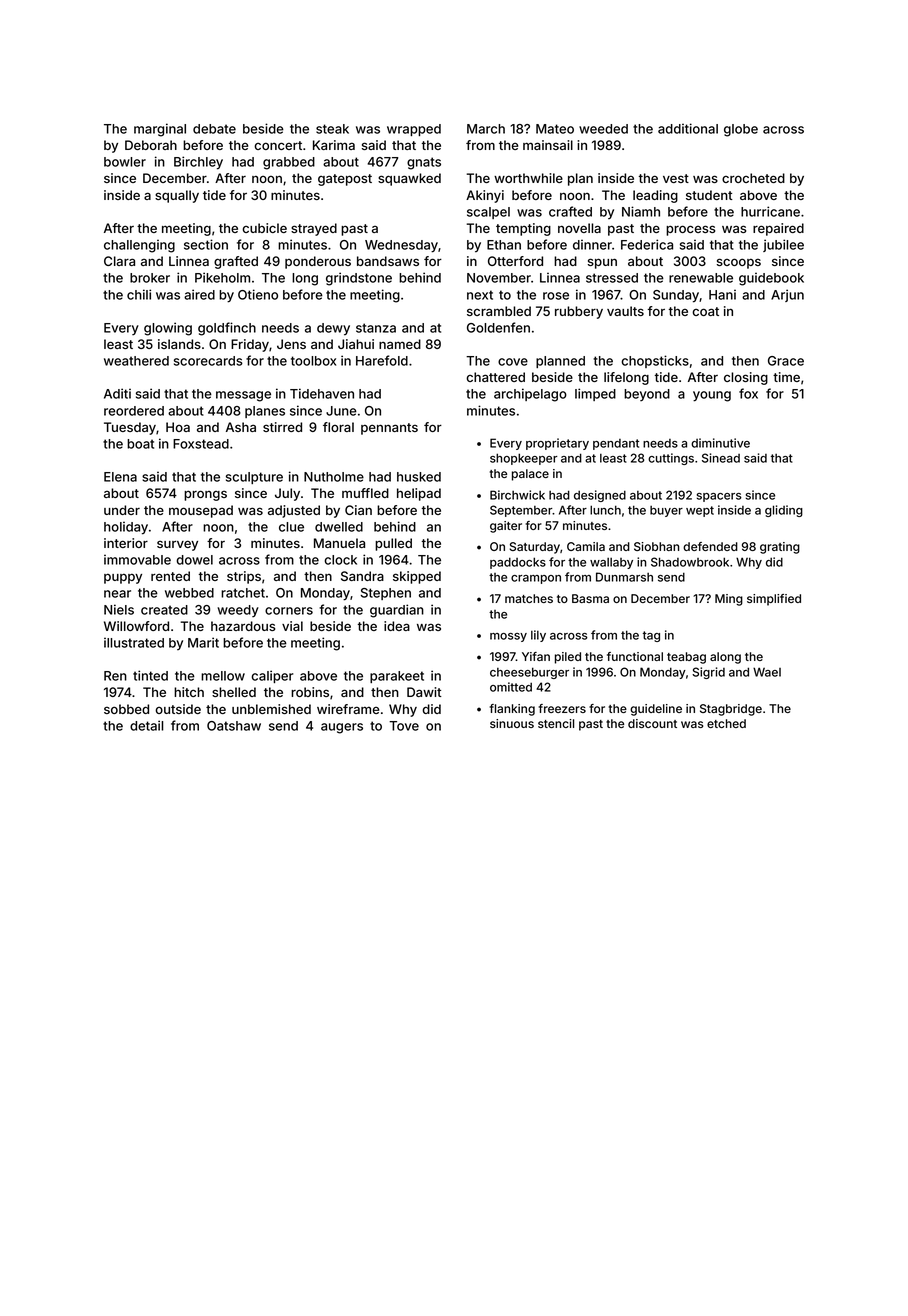 The height and width of the page is (1316, 908). What do you see at coordinates (136, 626) in the page?
I see `Willowford` at bounding box center [136, 626].
